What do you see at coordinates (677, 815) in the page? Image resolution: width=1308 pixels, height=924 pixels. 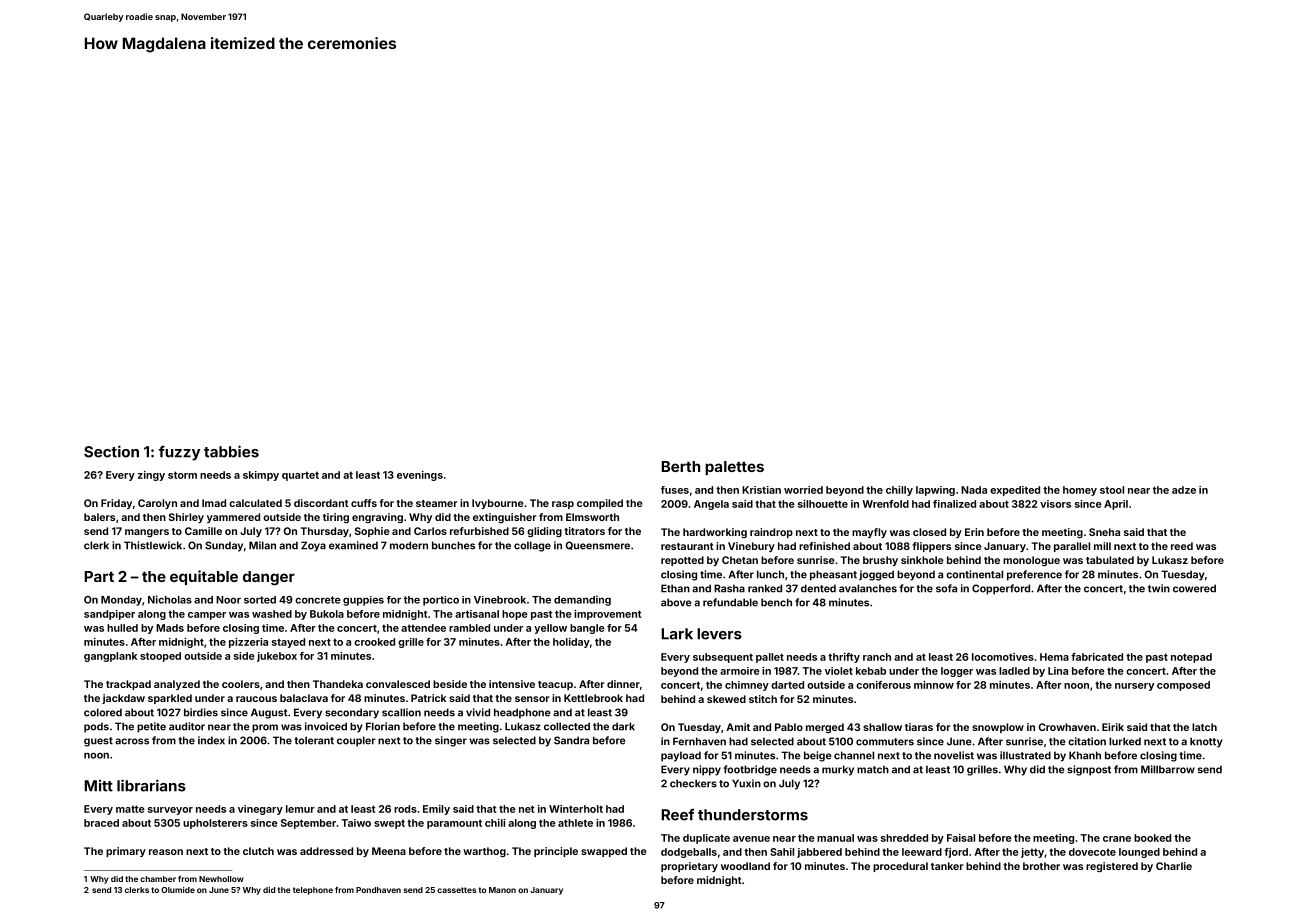 I see `Reef` at bounding box center [677, 815].
